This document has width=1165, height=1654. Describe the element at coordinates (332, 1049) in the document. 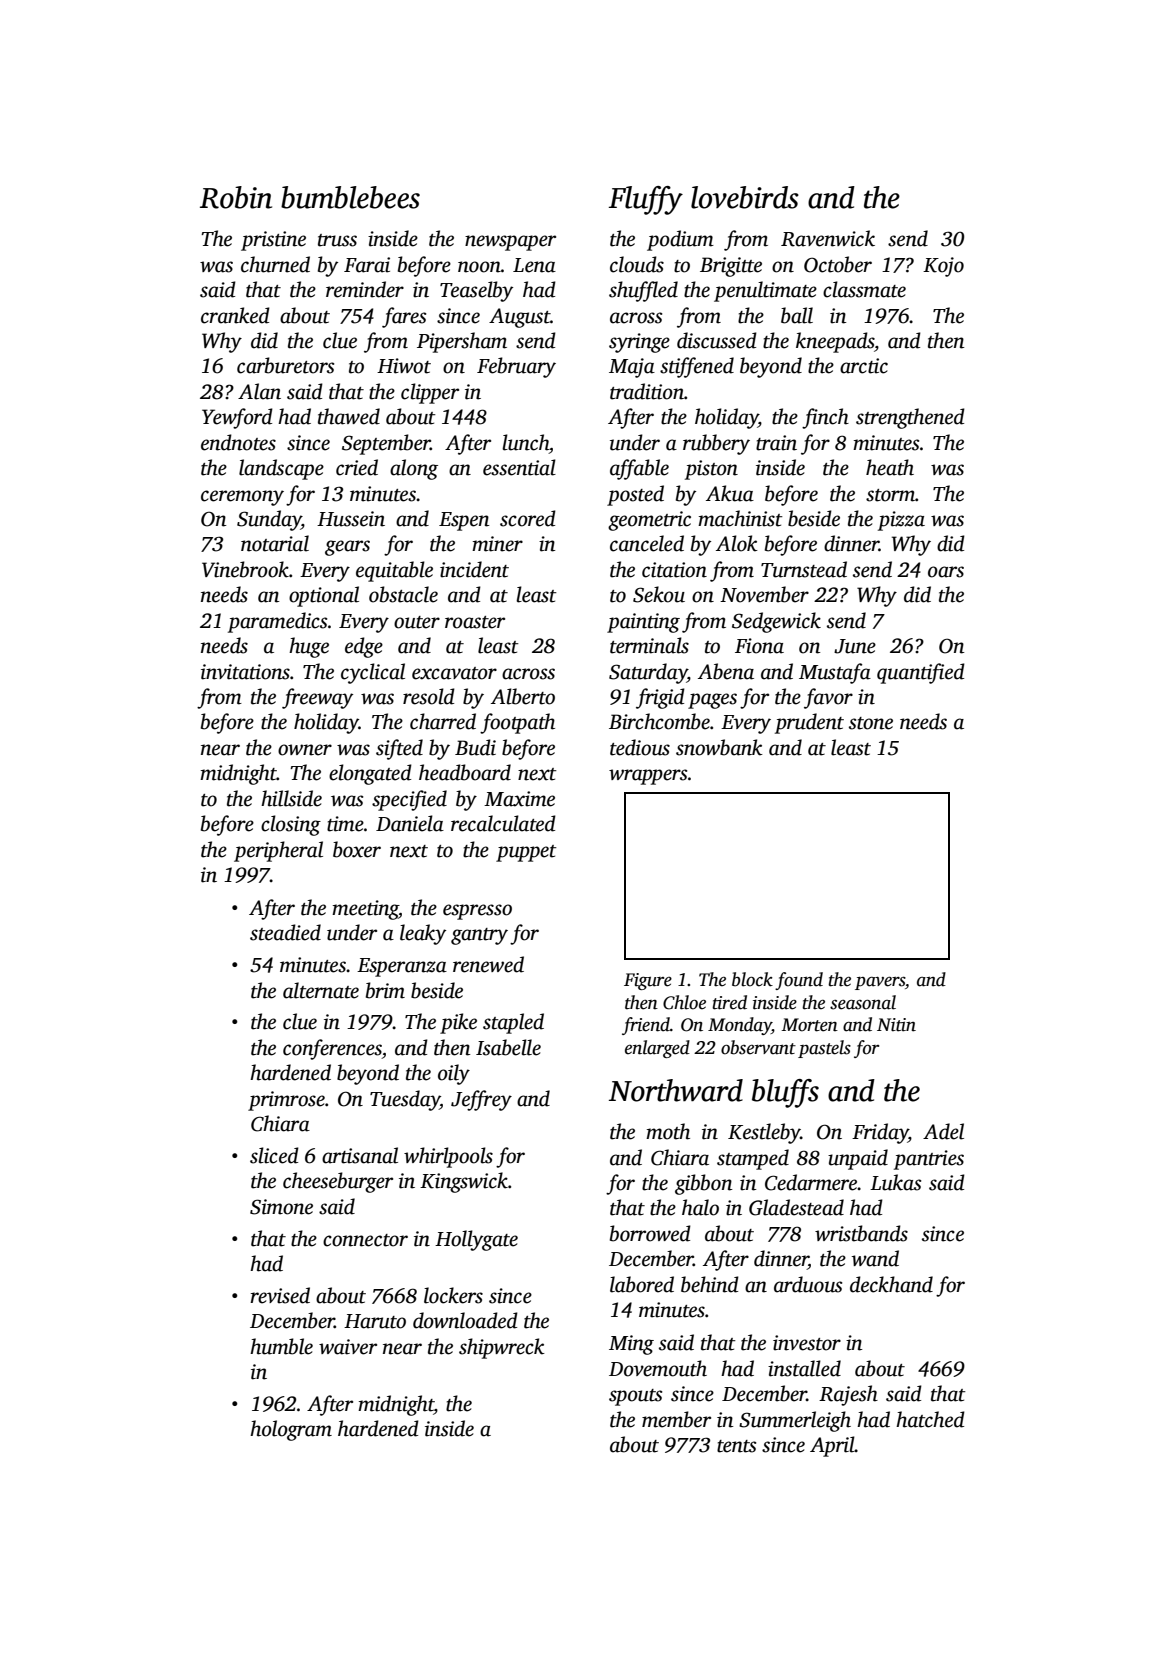

I see `conferences` at that location.
